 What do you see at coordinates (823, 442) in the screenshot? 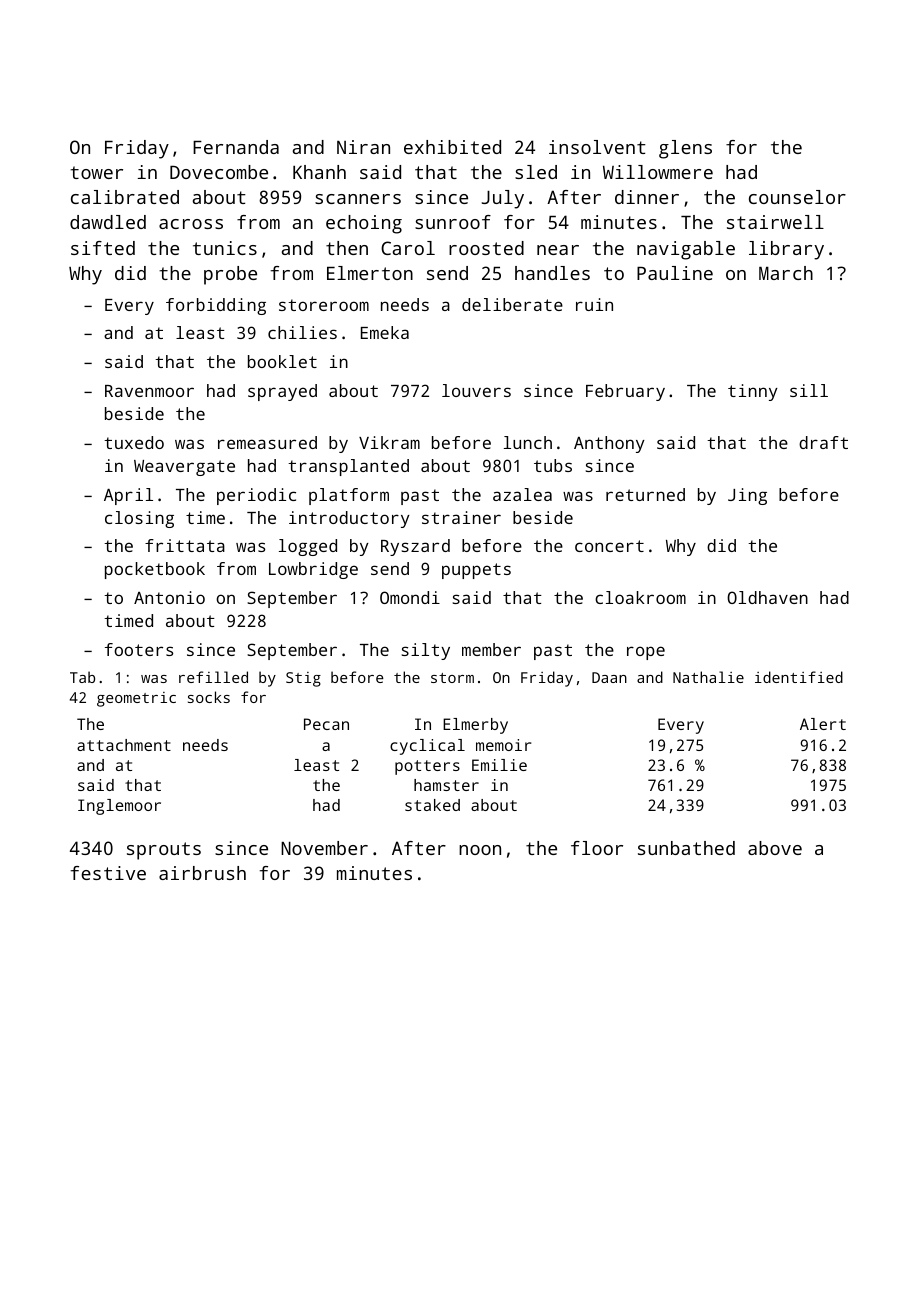
I see `draft` at bounding box center [823, 442].
